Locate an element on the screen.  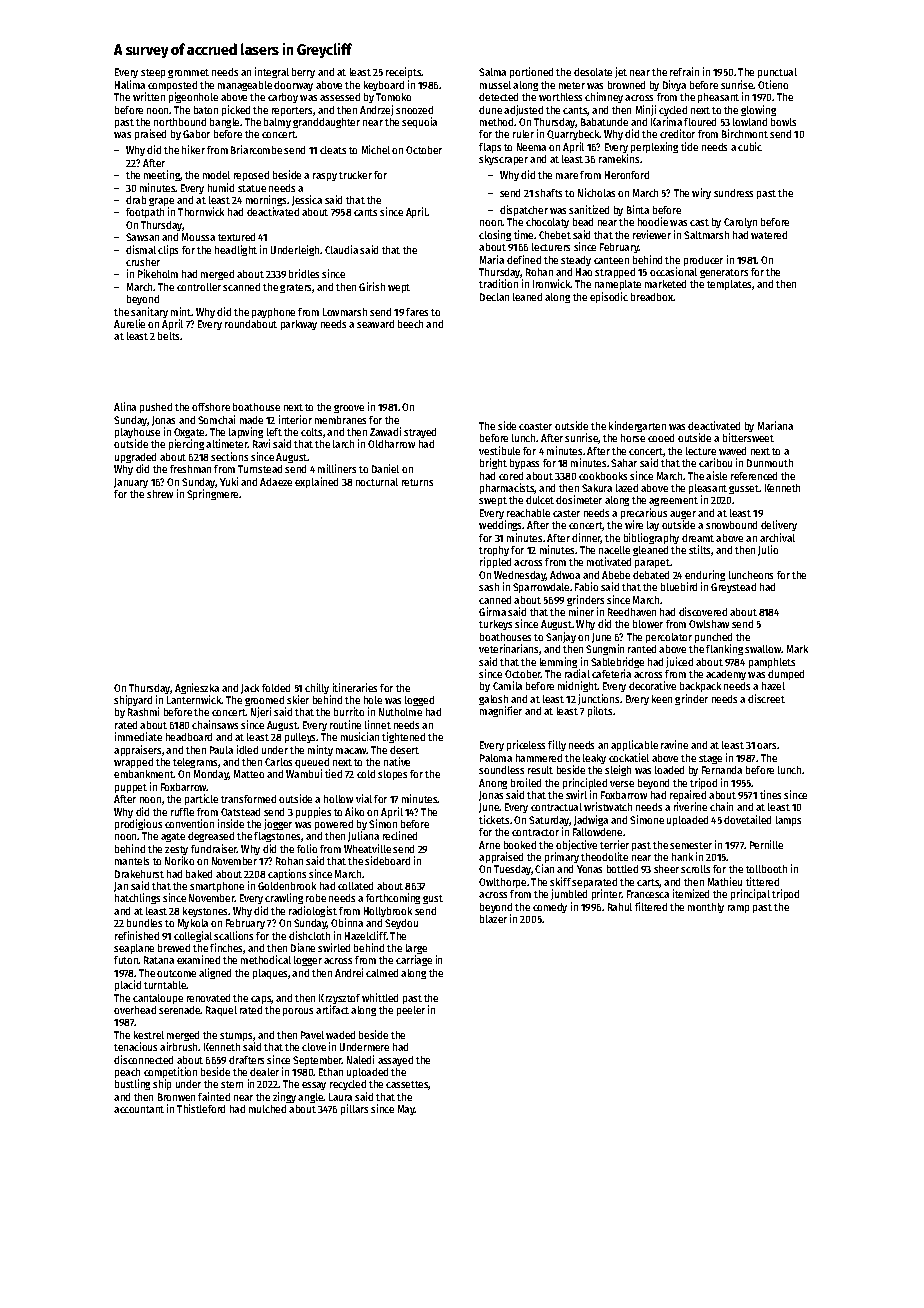
Arne is located at coordinates (489, 845).
